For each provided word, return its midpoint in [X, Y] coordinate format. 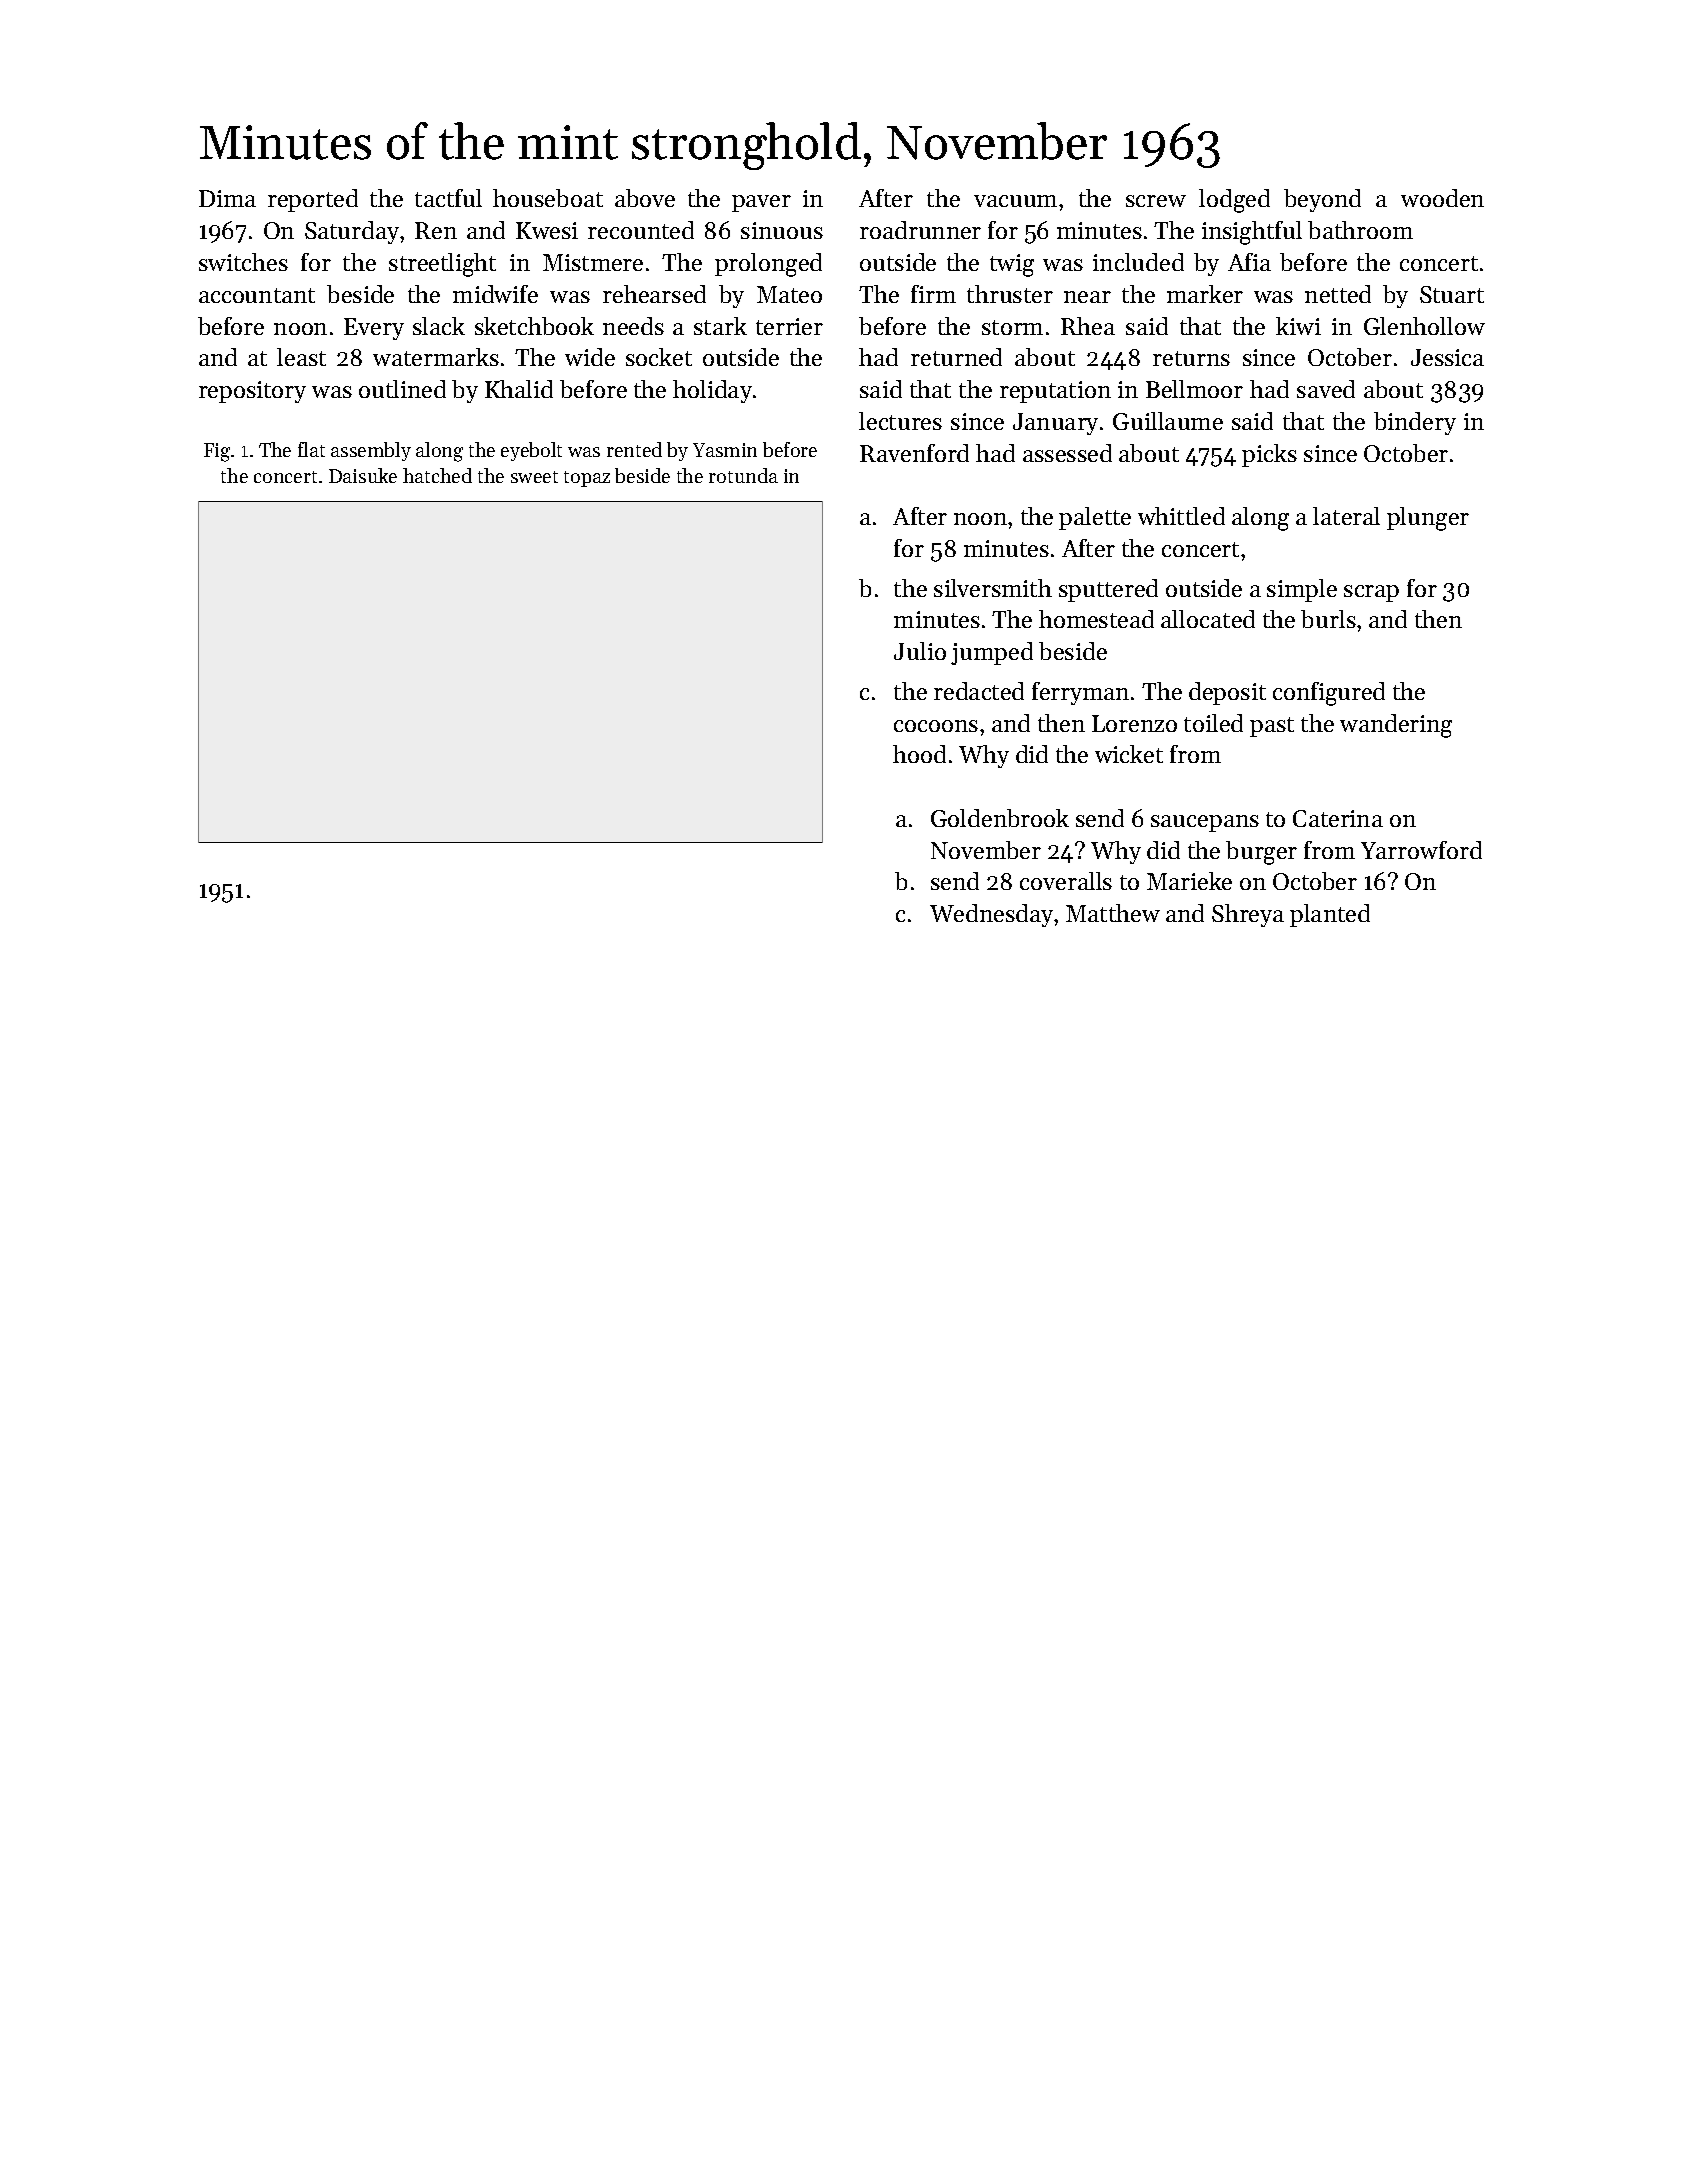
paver [761, 203]
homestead [1096, 619]
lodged [1234, 201]
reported [313, 200]
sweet [534, 477]
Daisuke [363, 475]
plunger [1428, 519]
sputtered [1108, 590]
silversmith [993, 588]
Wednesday [991, 915]
